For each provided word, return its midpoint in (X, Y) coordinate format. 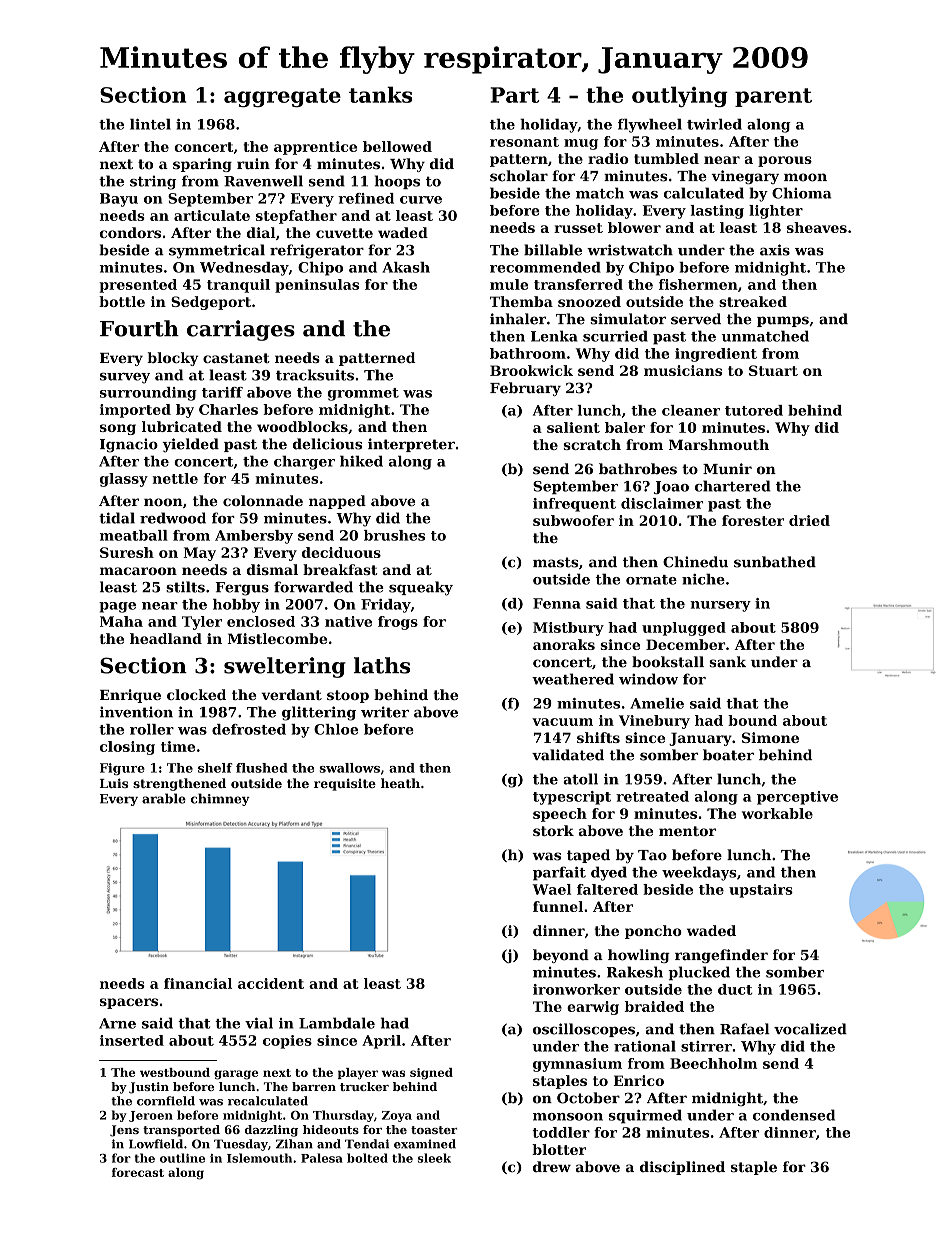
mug (581, 144)
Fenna (557, 603)
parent (773, 97)
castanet (236, 358)
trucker (364, 1086)
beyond (561, 956)
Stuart (773, 370)
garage (236, 1075)
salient (573, 427)
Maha (121, 621)
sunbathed (775, 562)
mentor (687, 831)
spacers (129, 1003)
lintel (150, 124)
